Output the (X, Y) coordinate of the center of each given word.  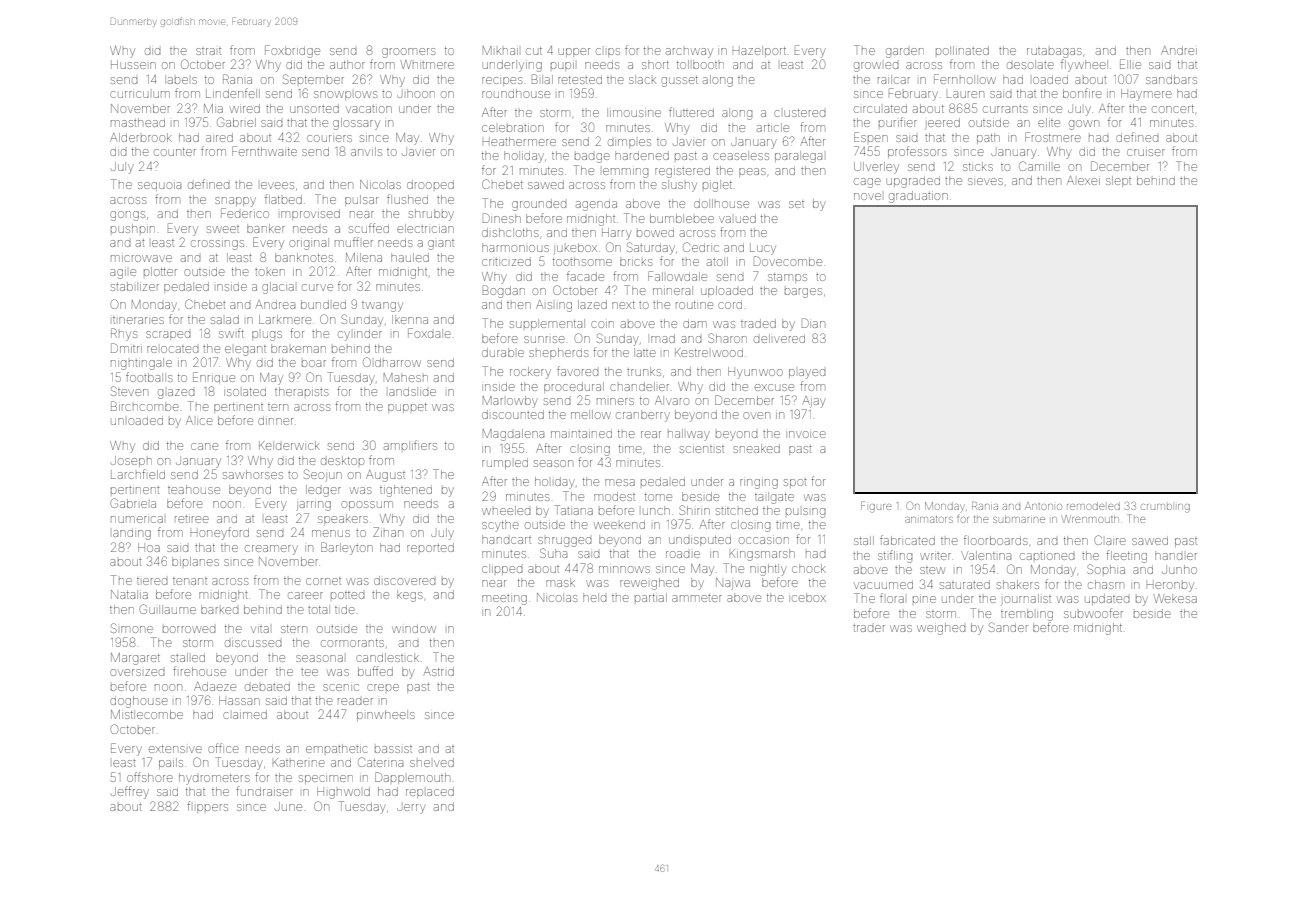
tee (309, 672)
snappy (235, 202)
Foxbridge (292, 51)
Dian (813, 323)
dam (695, 324)
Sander (1008, 627)
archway (689, 53)
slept (1118, 181)
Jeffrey (130, 792)
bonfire (1082, 93)
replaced (430, 792)
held (594, 597)
